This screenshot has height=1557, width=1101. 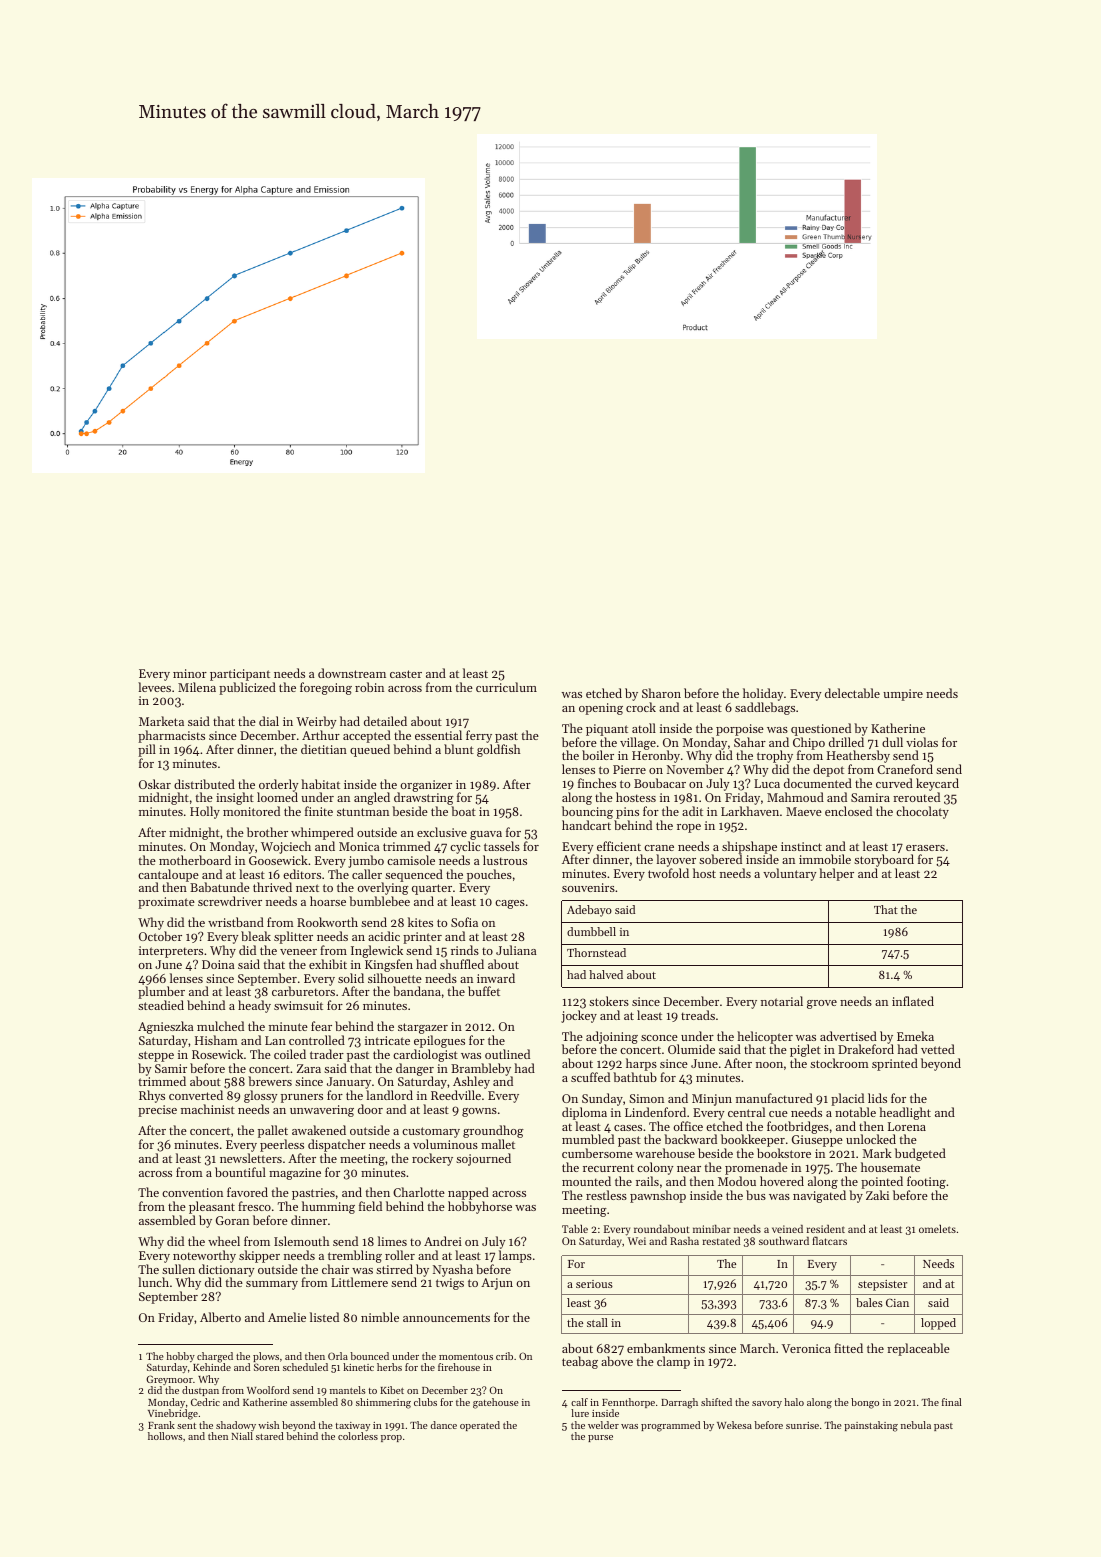 What do you see at coordinates (515, 1256) in the screenshot?
I see `lamps` at bounding box center [515, 1256].
